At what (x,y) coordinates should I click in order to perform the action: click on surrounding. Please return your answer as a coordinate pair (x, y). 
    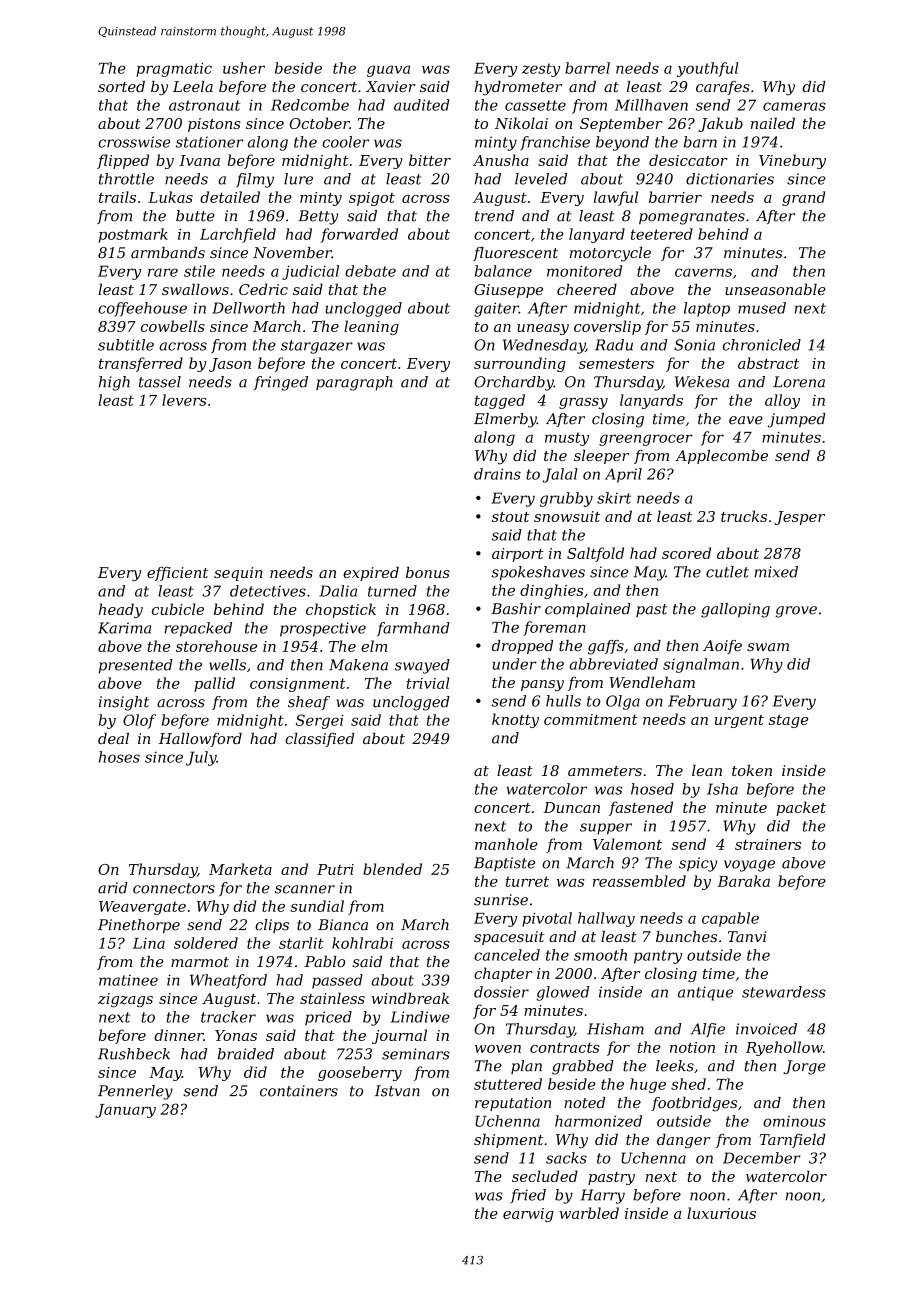
    Looking at the image, I should click on (520, 364).
